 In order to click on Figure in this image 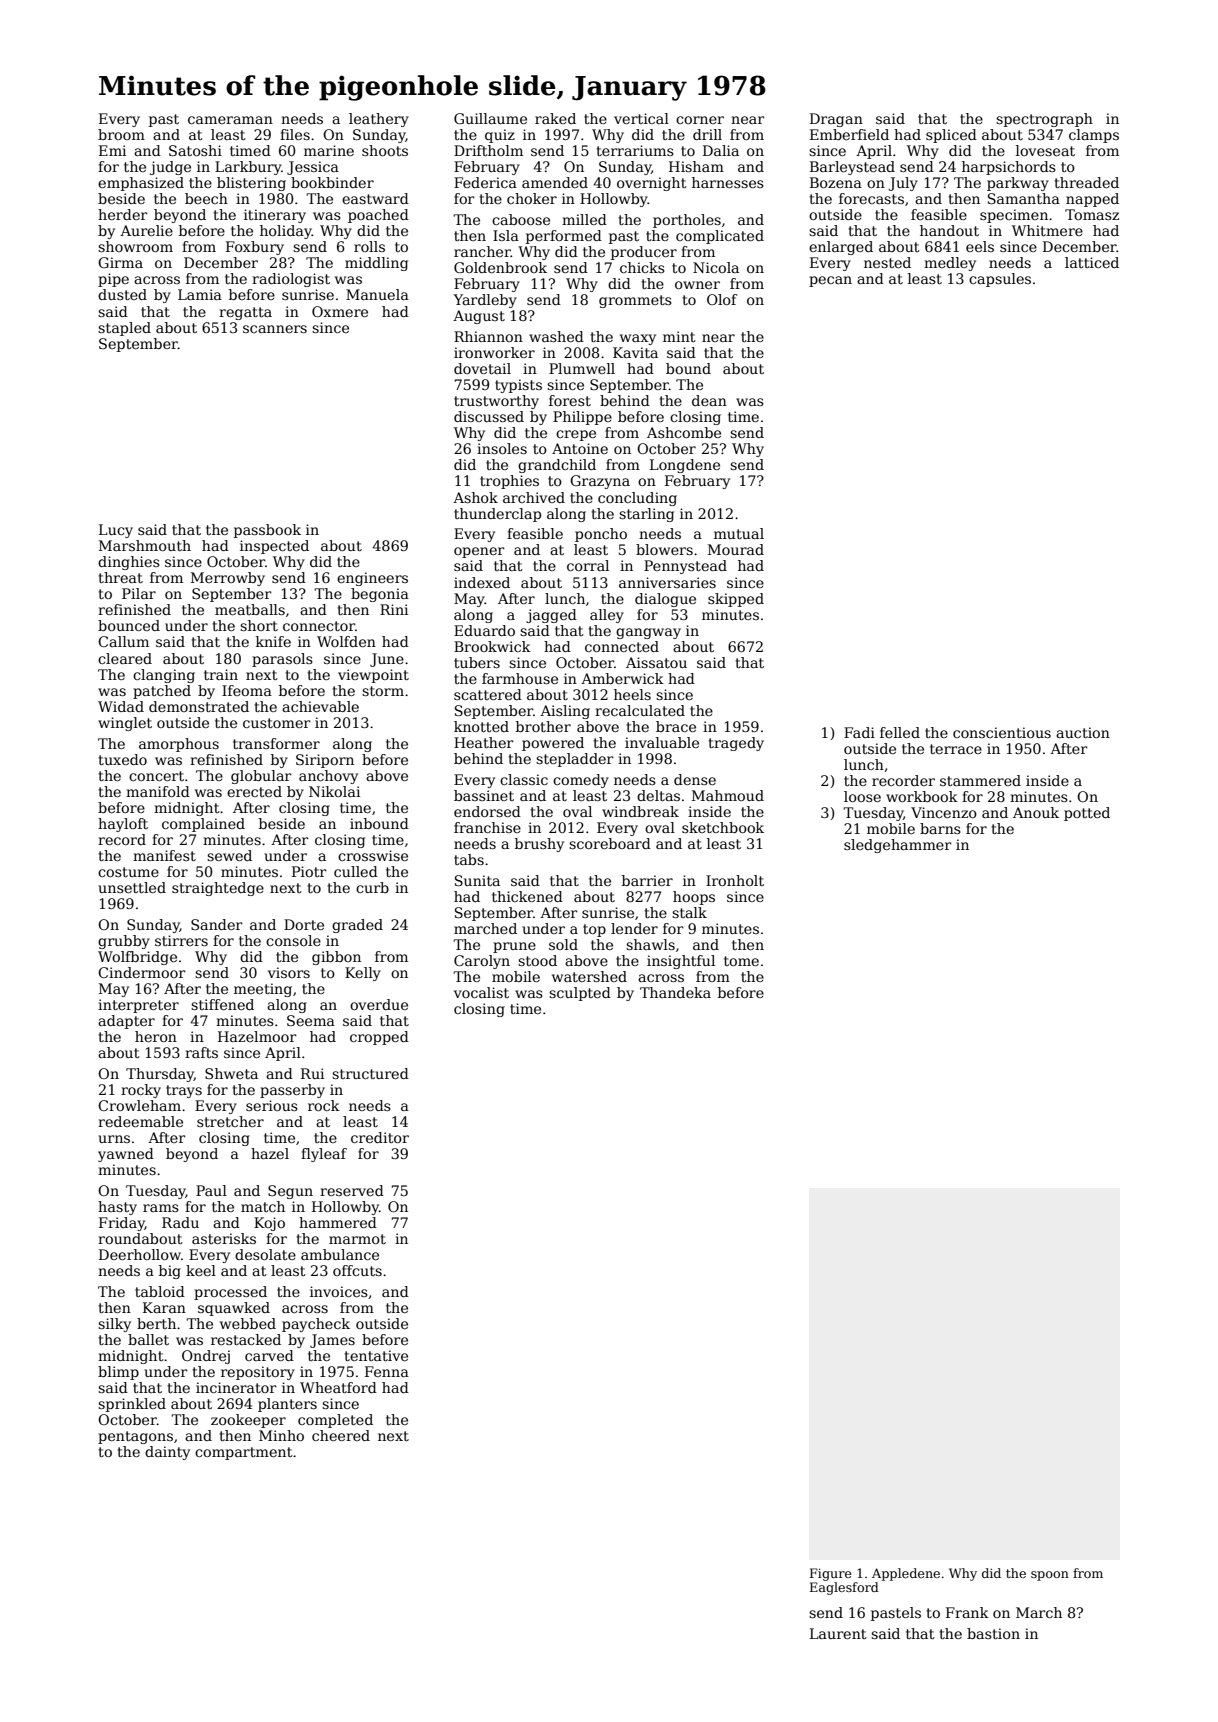, I will do `click(830, 1574)`.
